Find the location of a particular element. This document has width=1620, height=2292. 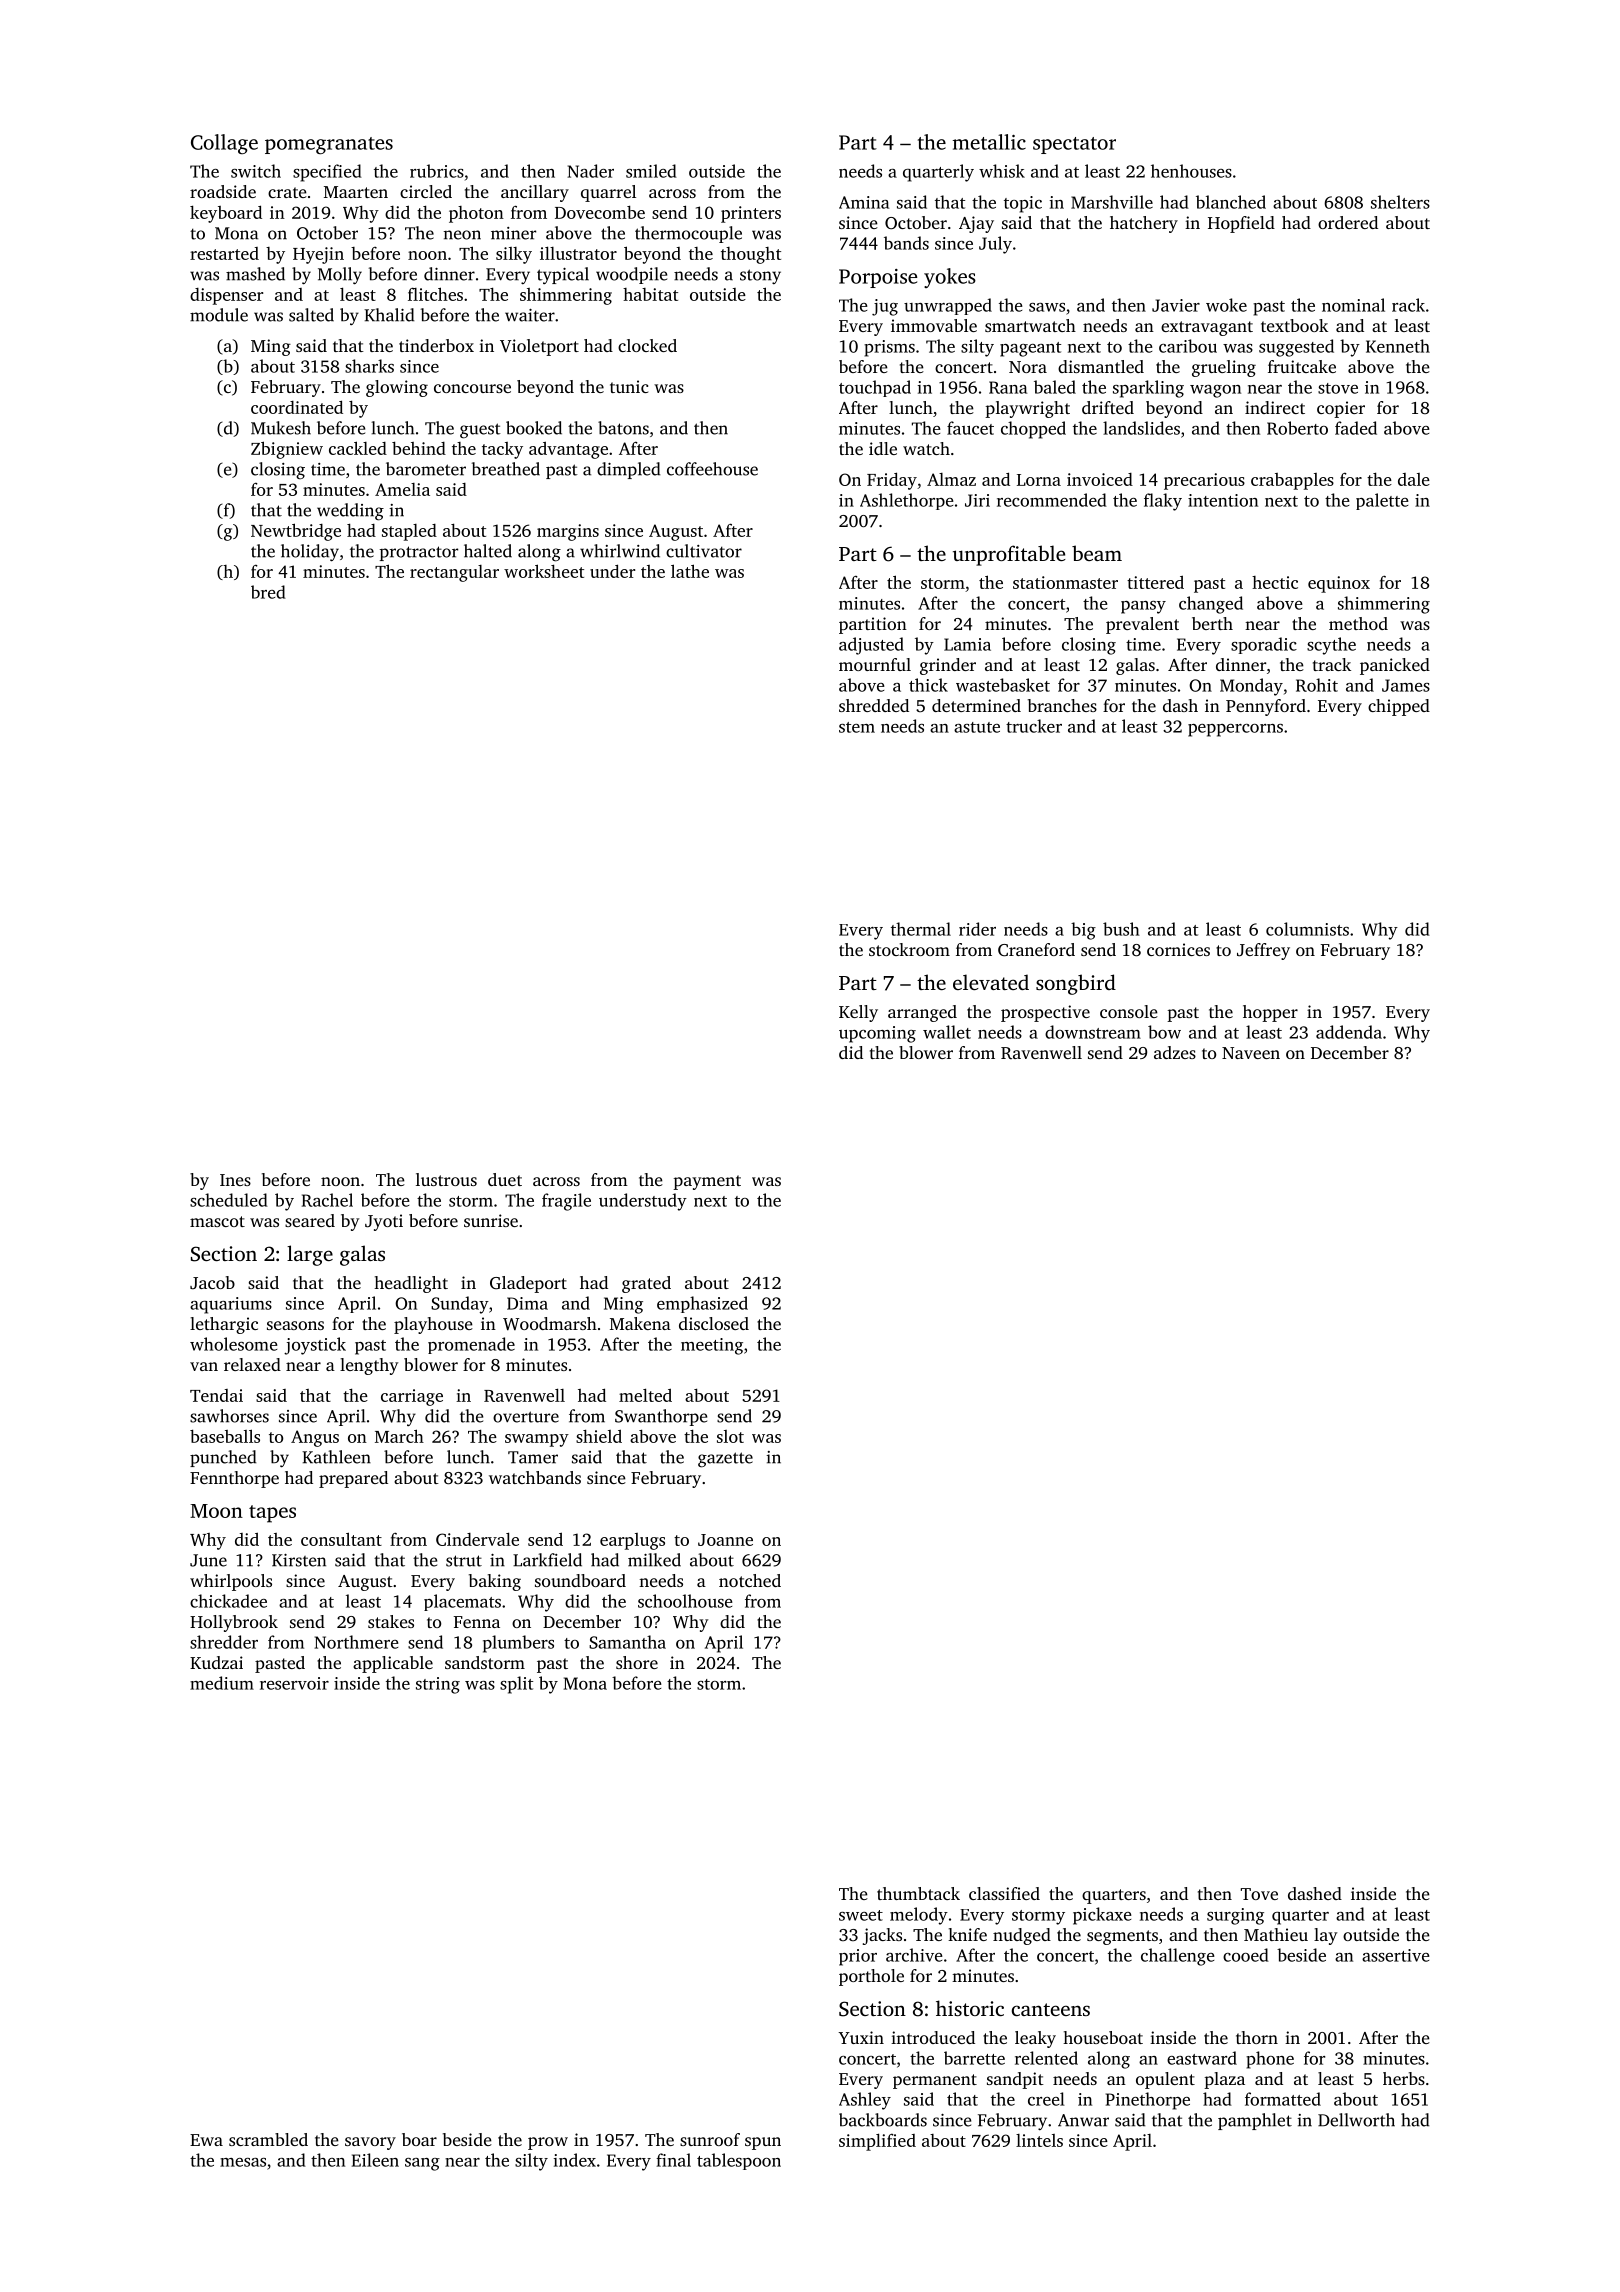

emphasized is located at coordinates (702, 1304).
